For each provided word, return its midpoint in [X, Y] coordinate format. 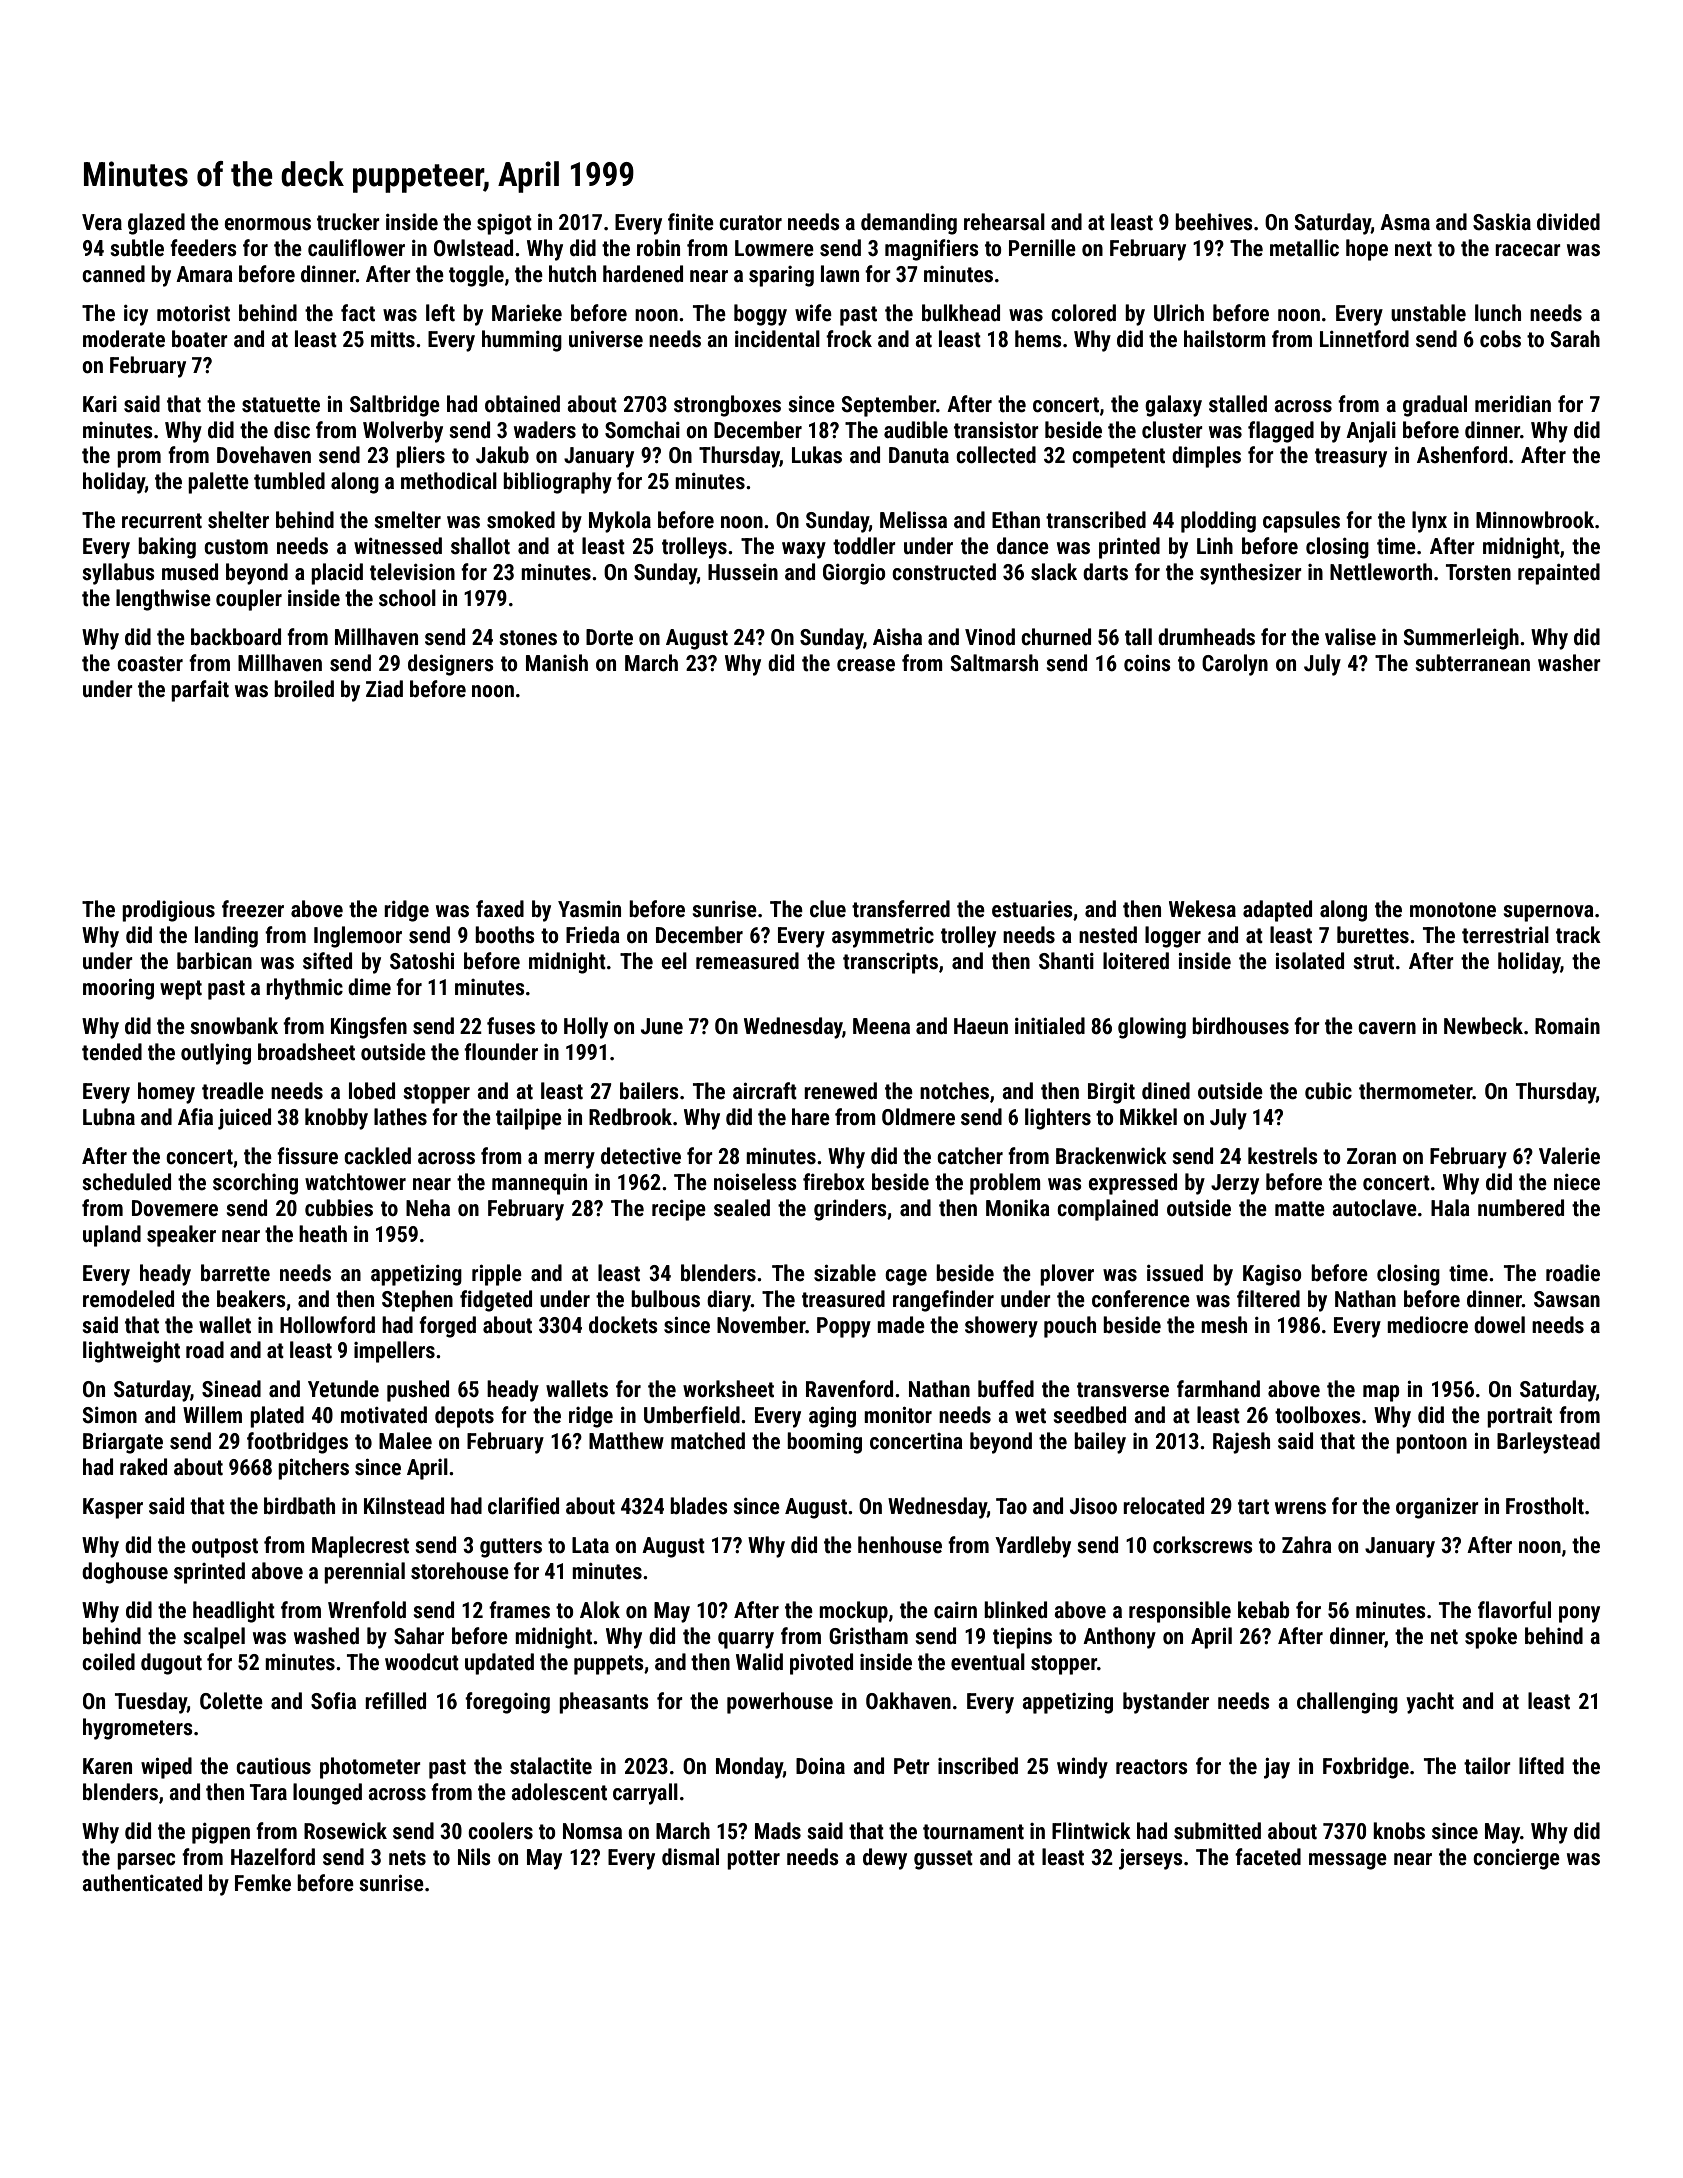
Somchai [642, 430]
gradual [1435, 406]
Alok [600, 1610]
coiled [108, 1662]
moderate [124, 339]
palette [218, 483]
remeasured [747, 961]
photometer [370, 1768]
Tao [1011, 1506]
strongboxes [727, 406]
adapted [1277, 911]
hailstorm [1225, 339]
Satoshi [422, 961]
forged [447, 1327]
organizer [1437, 1508]
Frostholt [1545, 1506]
